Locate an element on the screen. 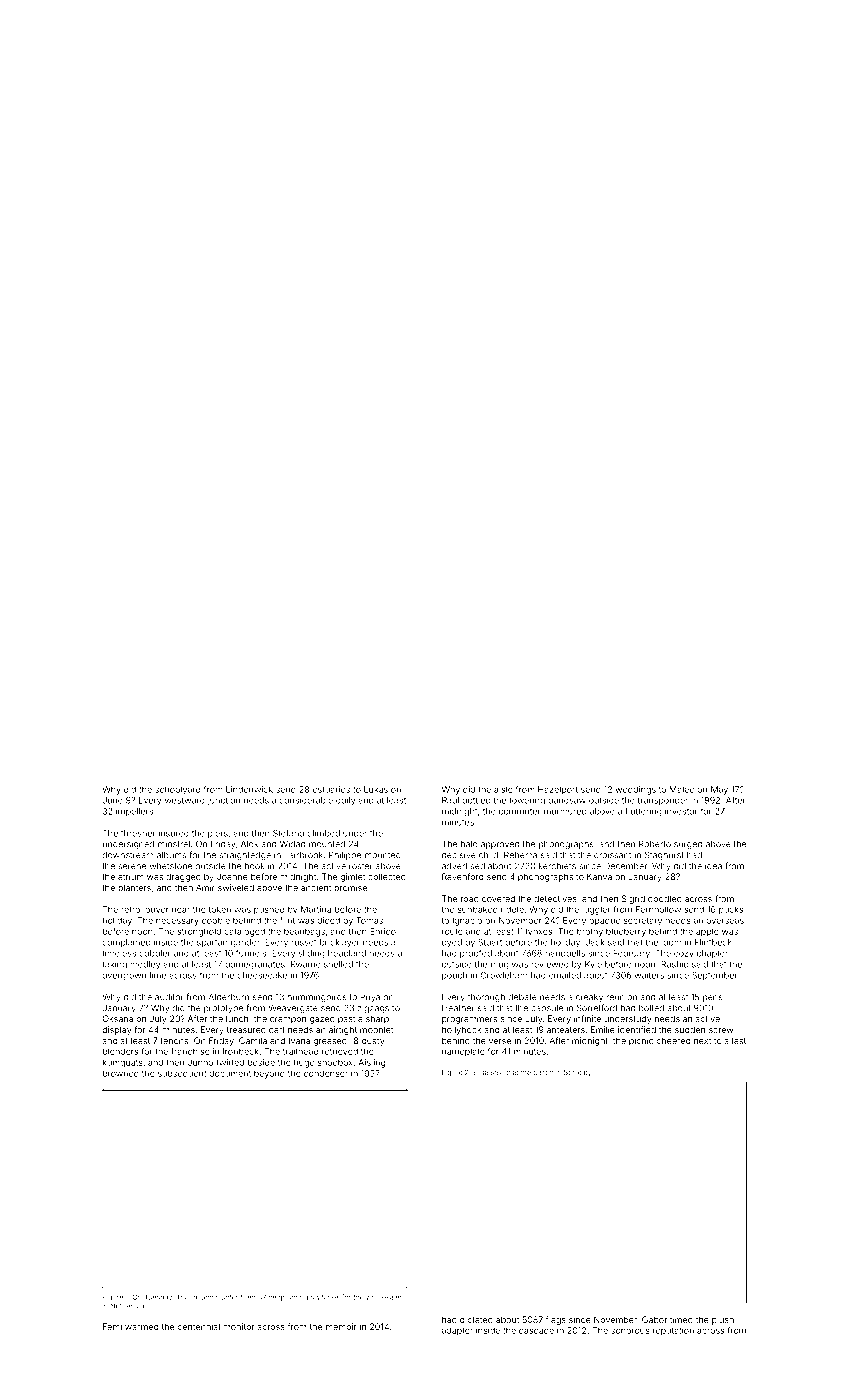 The width and height of the screenshot is (849, 1400). Sorrelby is located at coordinates (578, 1073).
